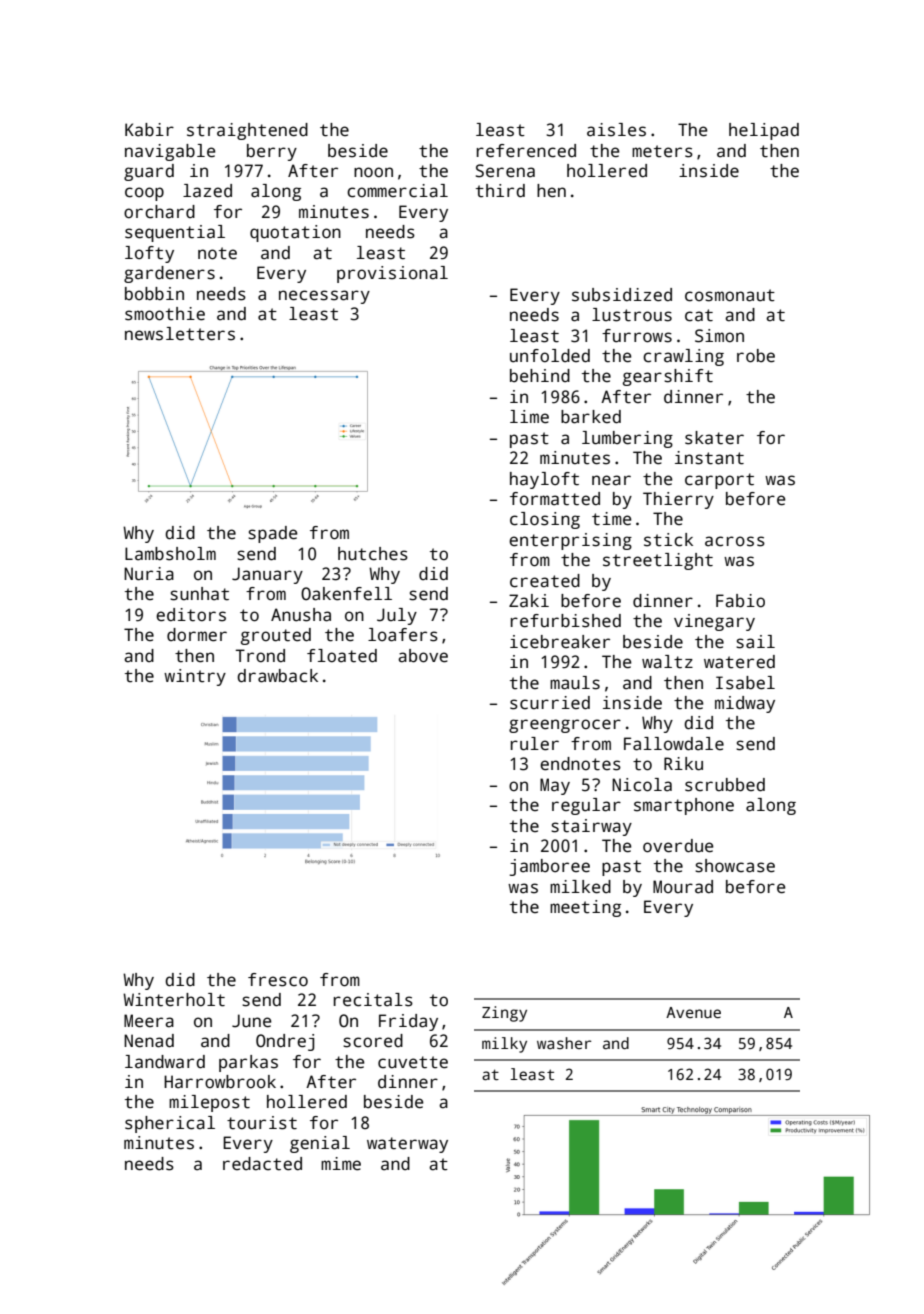  Describe the element at coordinates (678, 500) in the screenshot. I see `Thierry` at that location.
